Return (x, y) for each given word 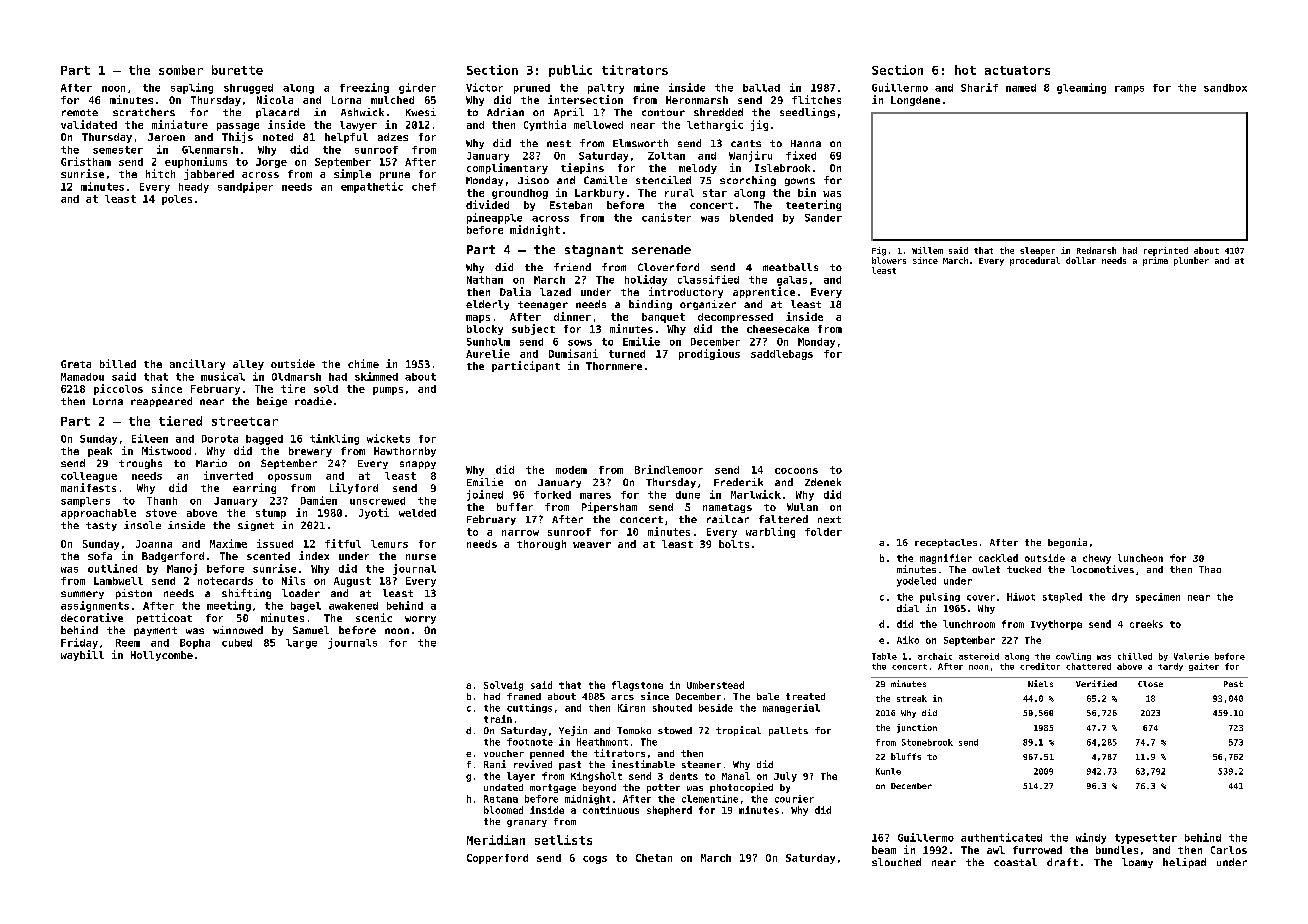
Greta (76, 364)
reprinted (1166, 251)
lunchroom (969, 624)
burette (237, 70)
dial (908, 608)
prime (1155, 261)
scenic (374, 617)
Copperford (497, 859)
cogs (595, 860)
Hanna (806, 143)
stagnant (594, 251)
